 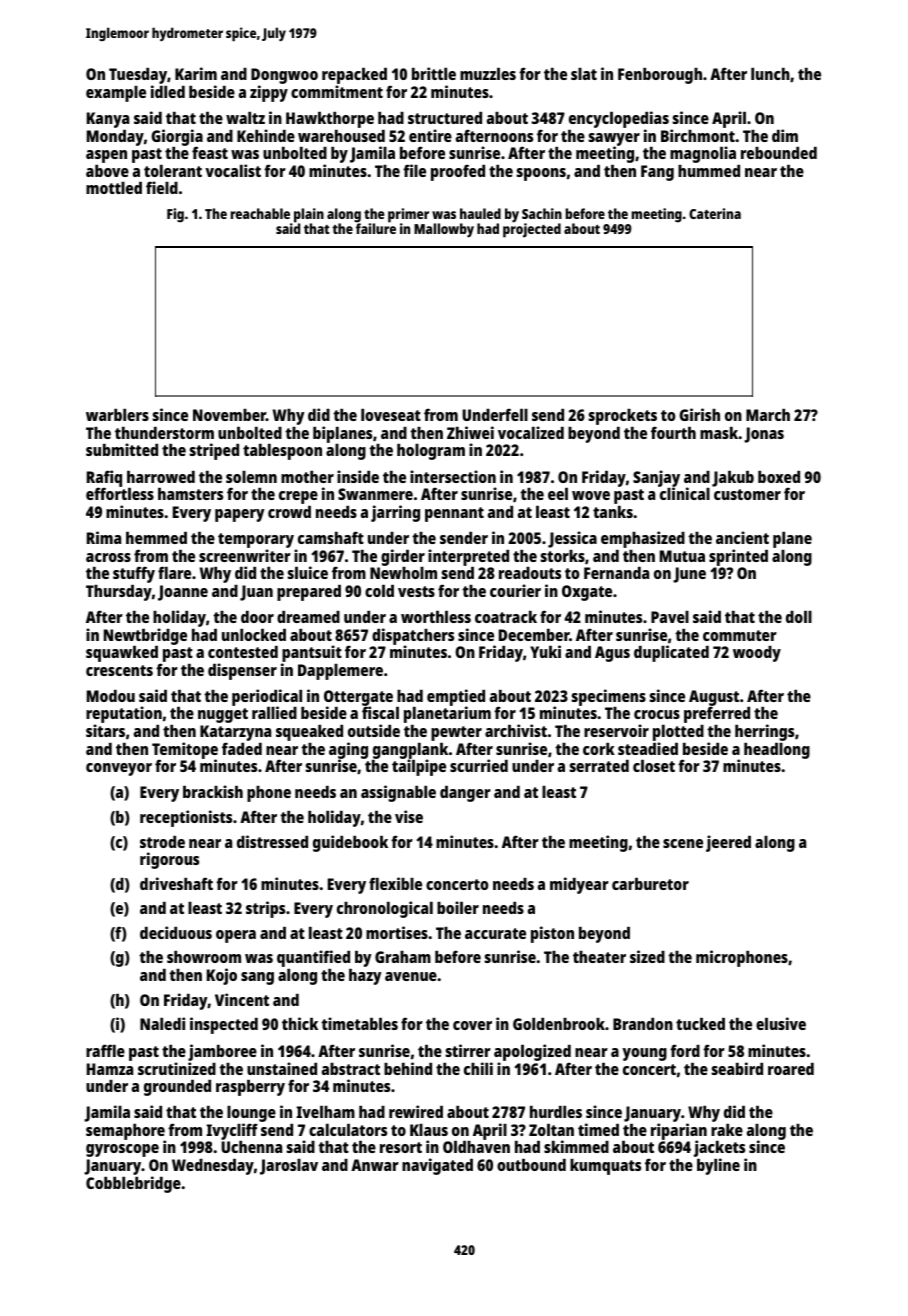 I want to click on aging, so click(x=348, y=751).
